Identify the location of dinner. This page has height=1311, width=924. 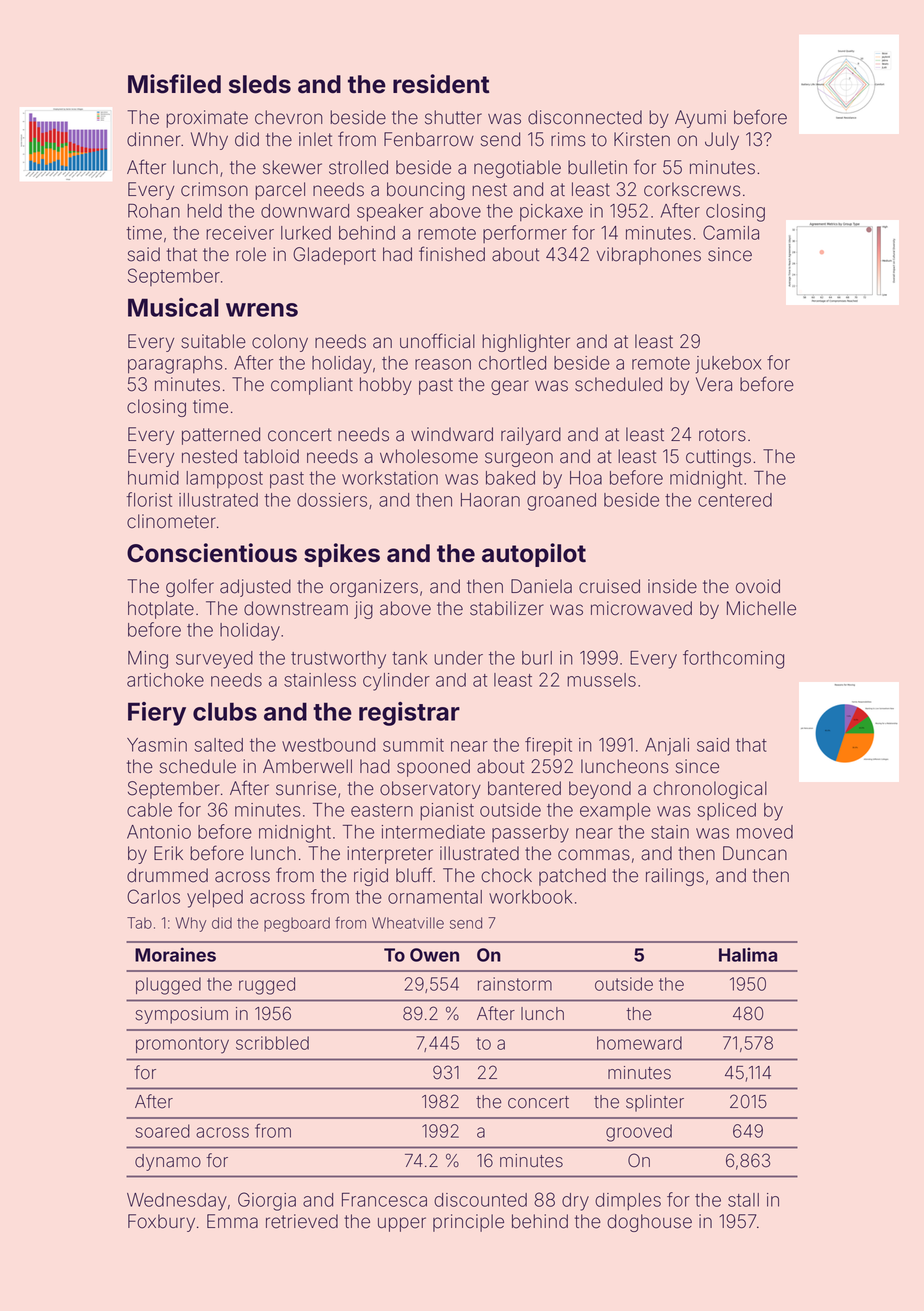
(153, 139).
